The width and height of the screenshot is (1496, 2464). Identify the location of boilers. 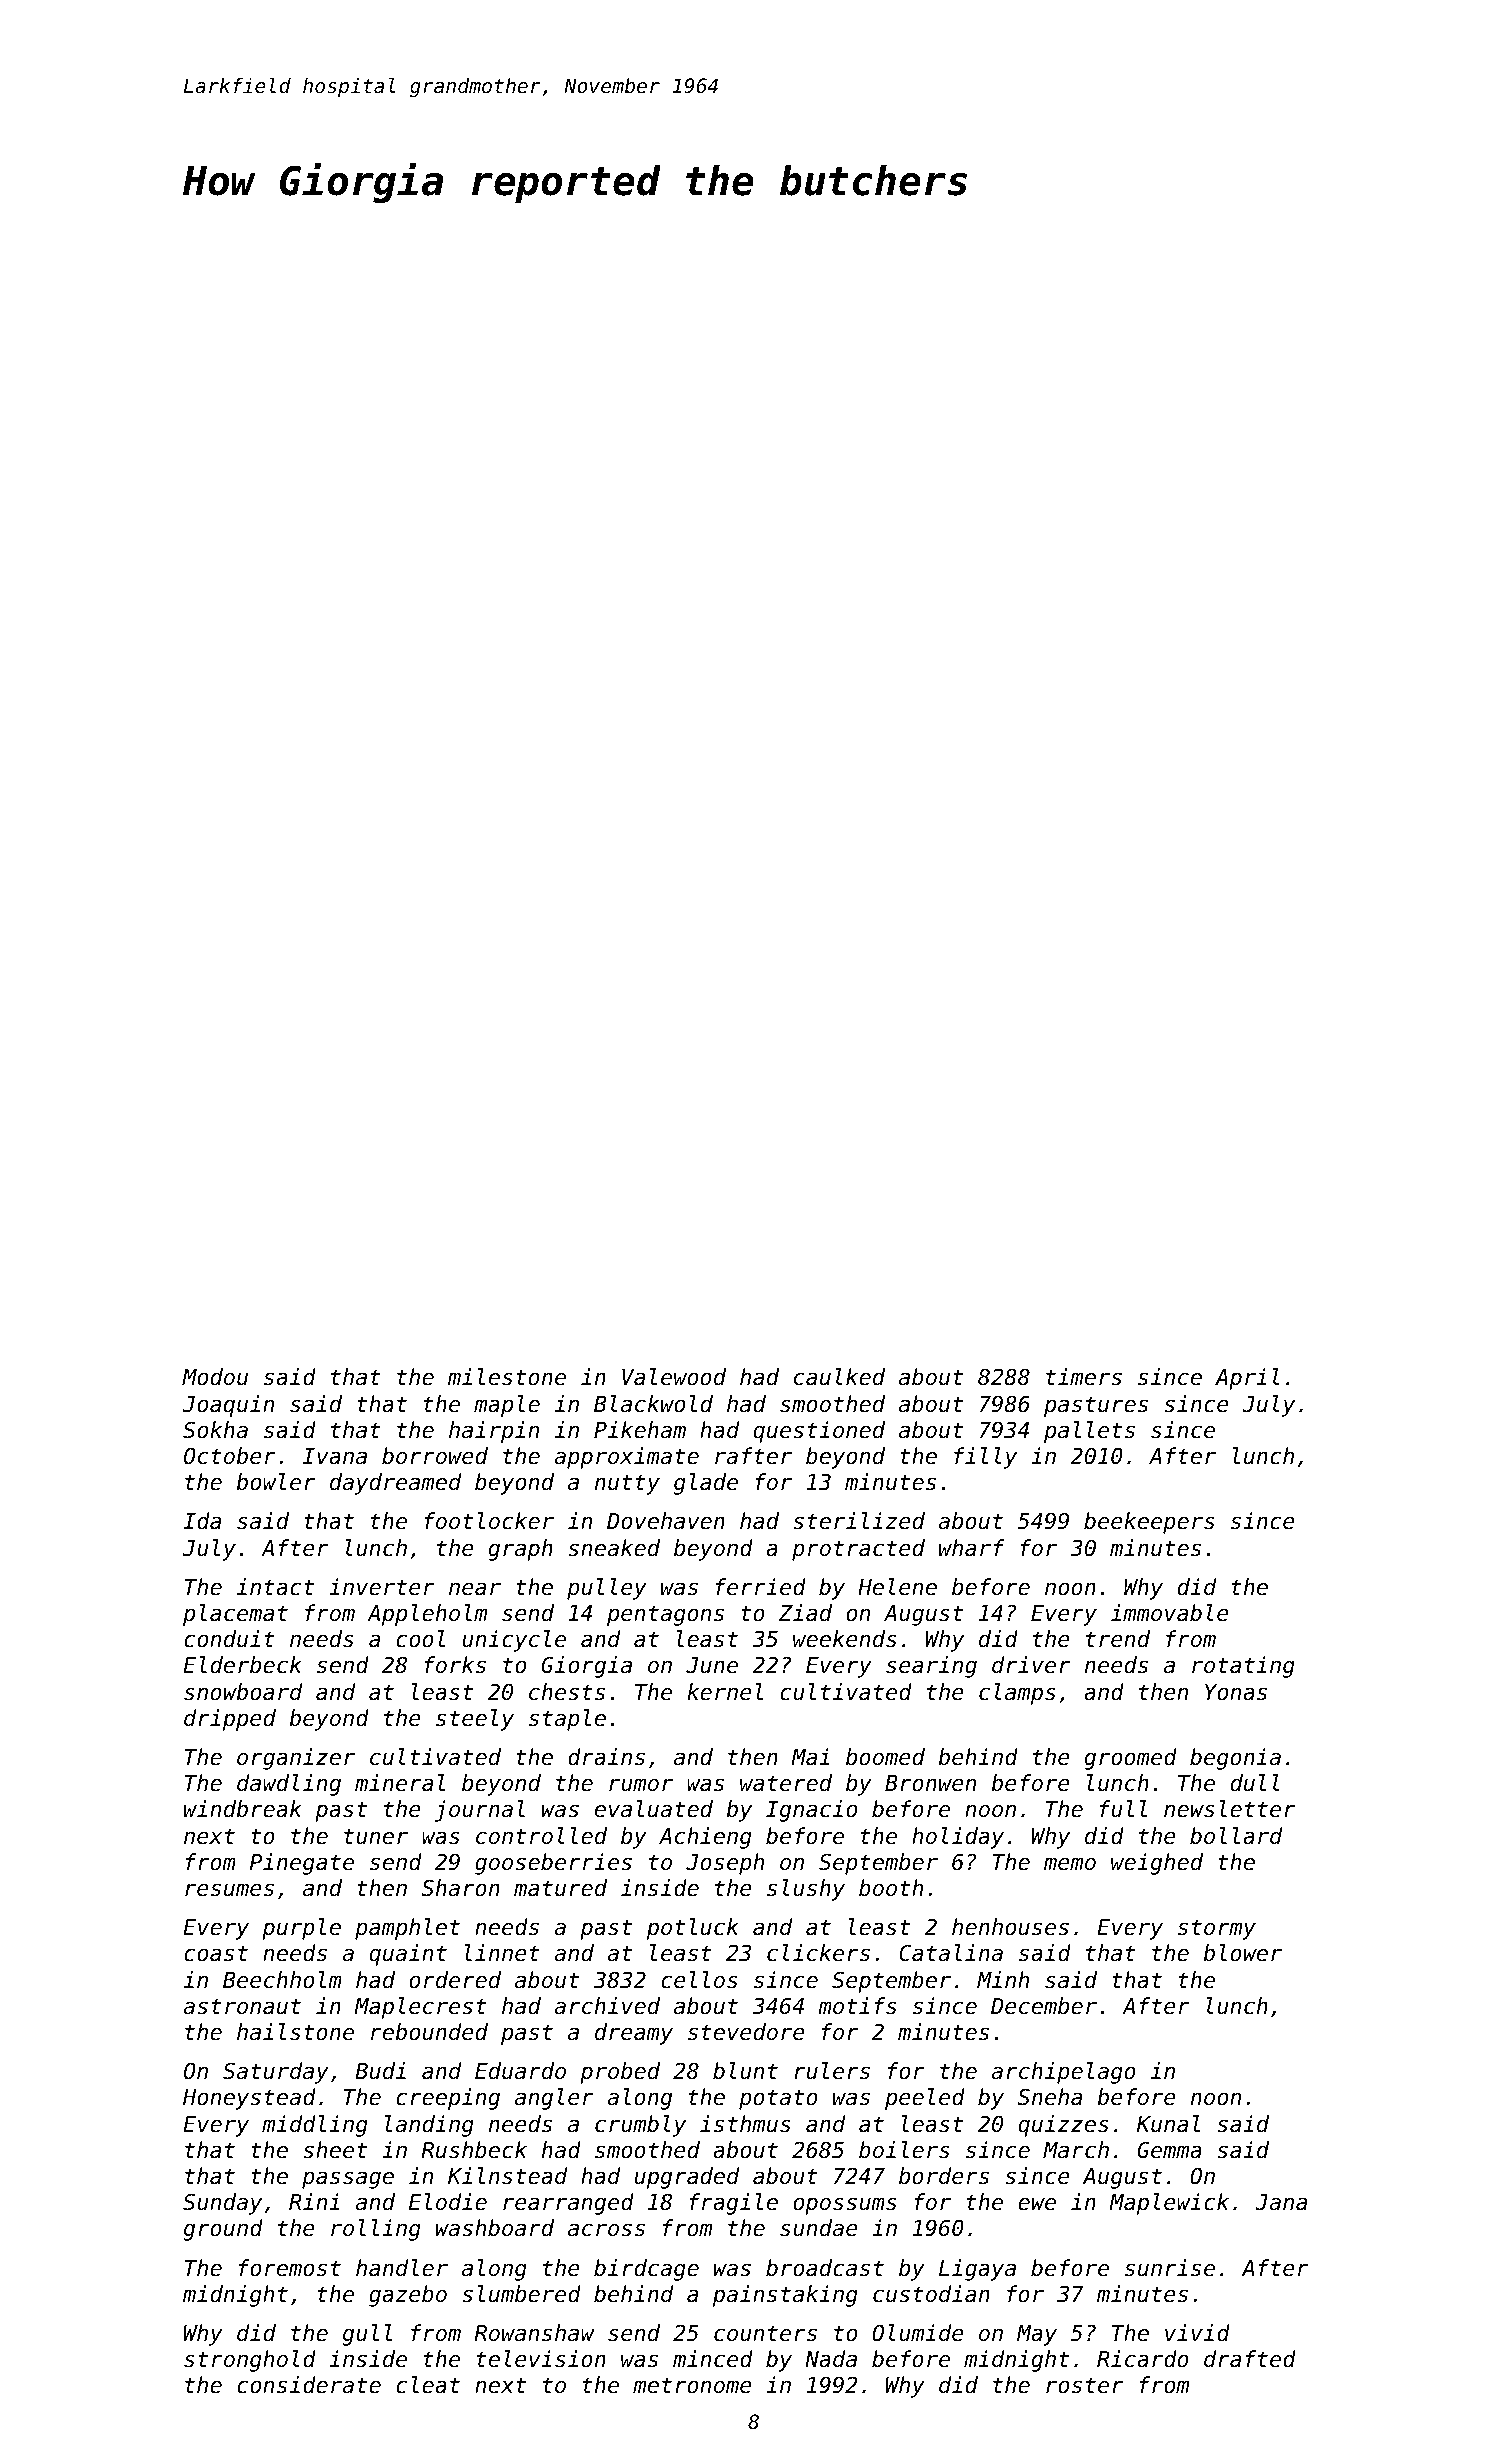
(904, 2150).
